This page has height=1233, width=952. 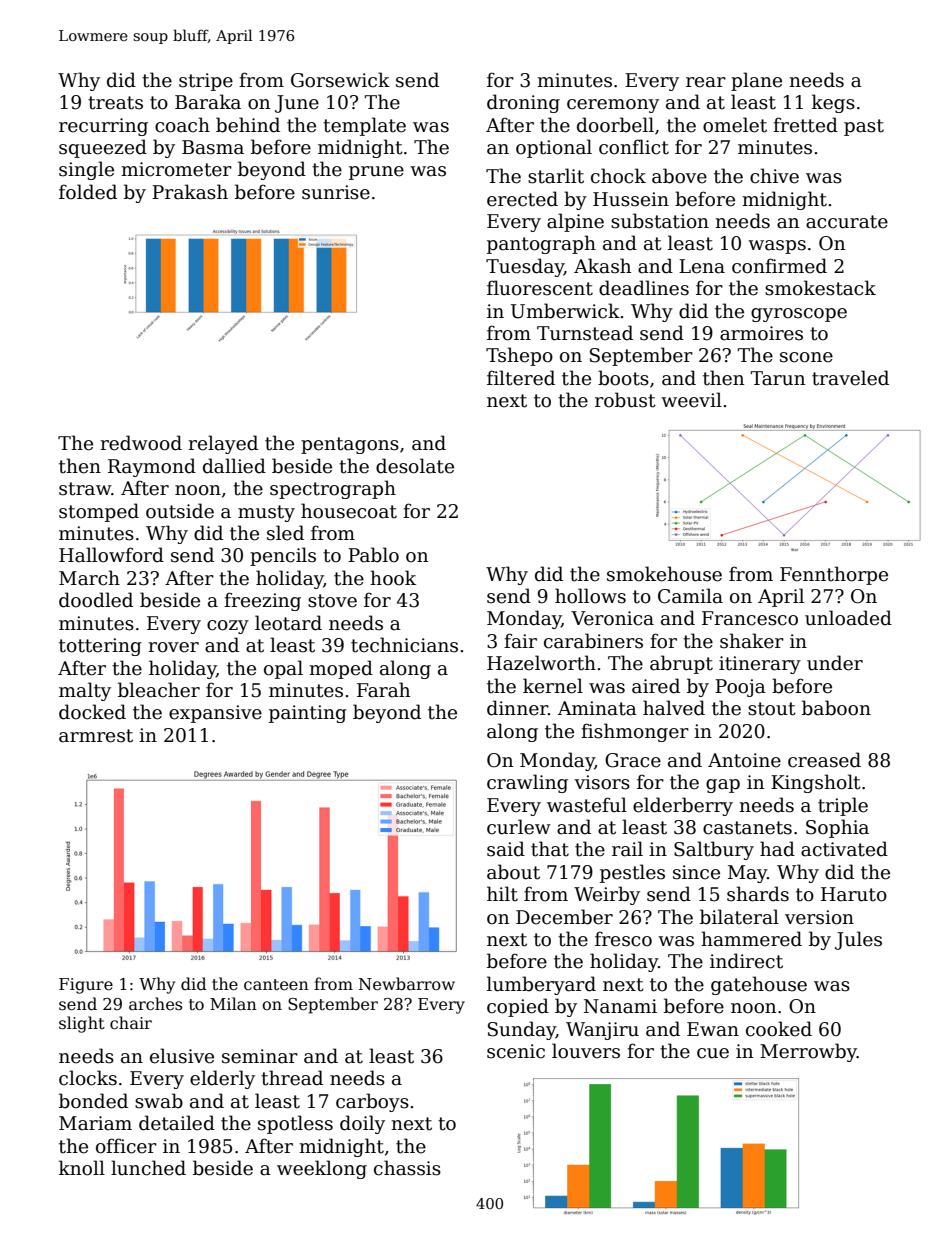 I want to click on Gorsewick, so click(x=340, y=80).
